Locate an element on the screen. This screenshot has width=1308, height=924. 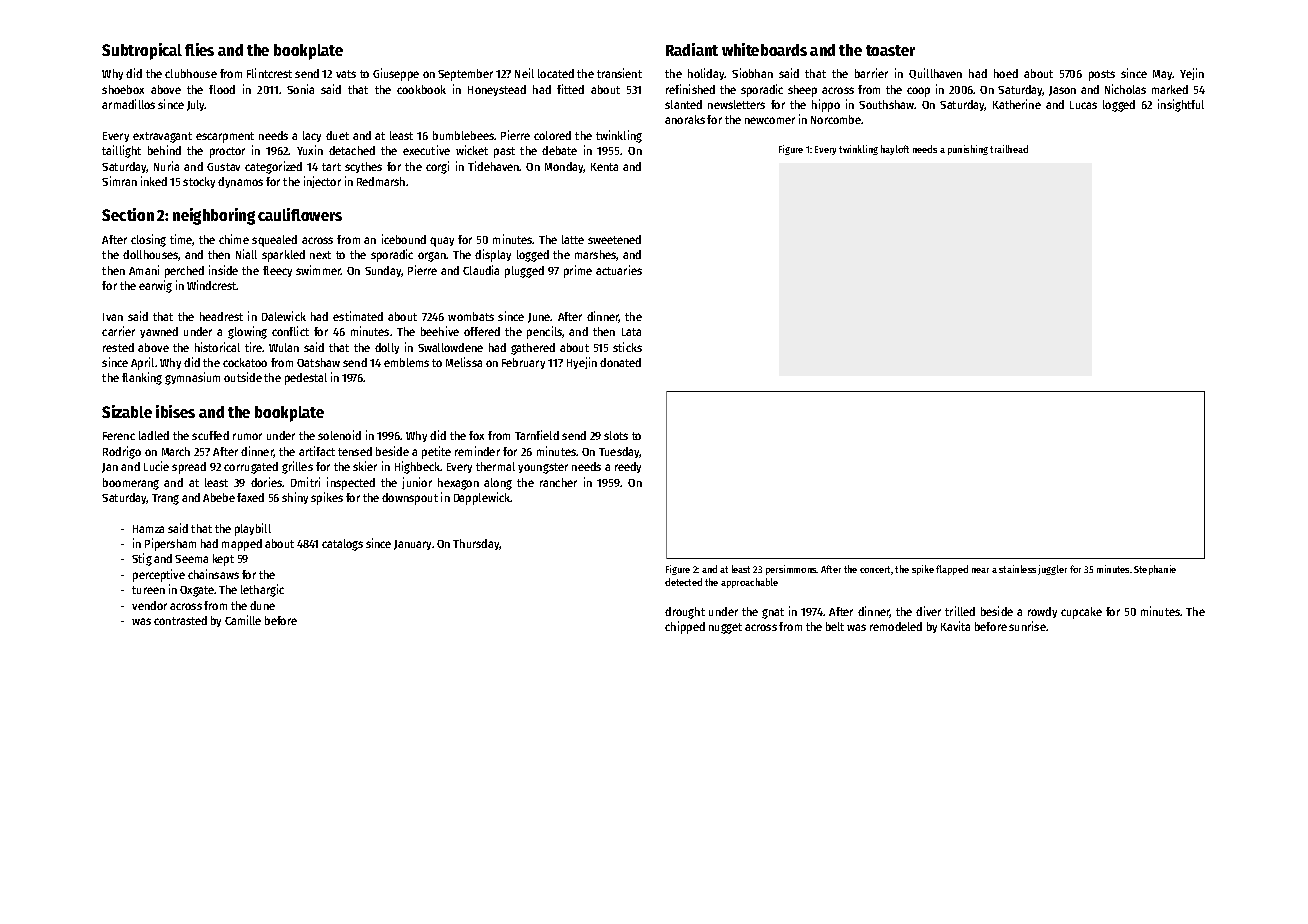
toaster is located at coordinates (890, 50).
